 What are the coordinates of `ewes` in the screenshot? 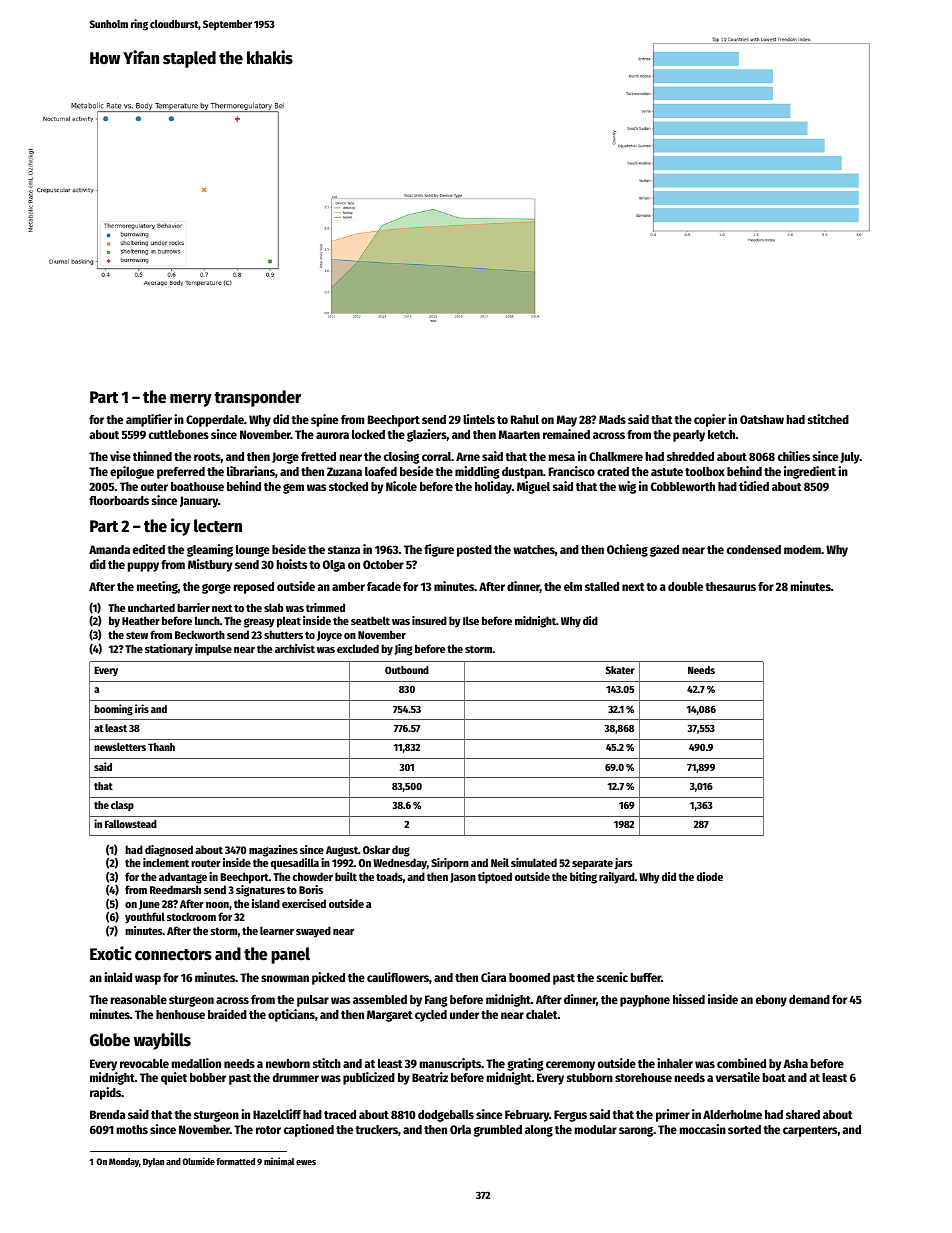 It's located at (306, 1162).
